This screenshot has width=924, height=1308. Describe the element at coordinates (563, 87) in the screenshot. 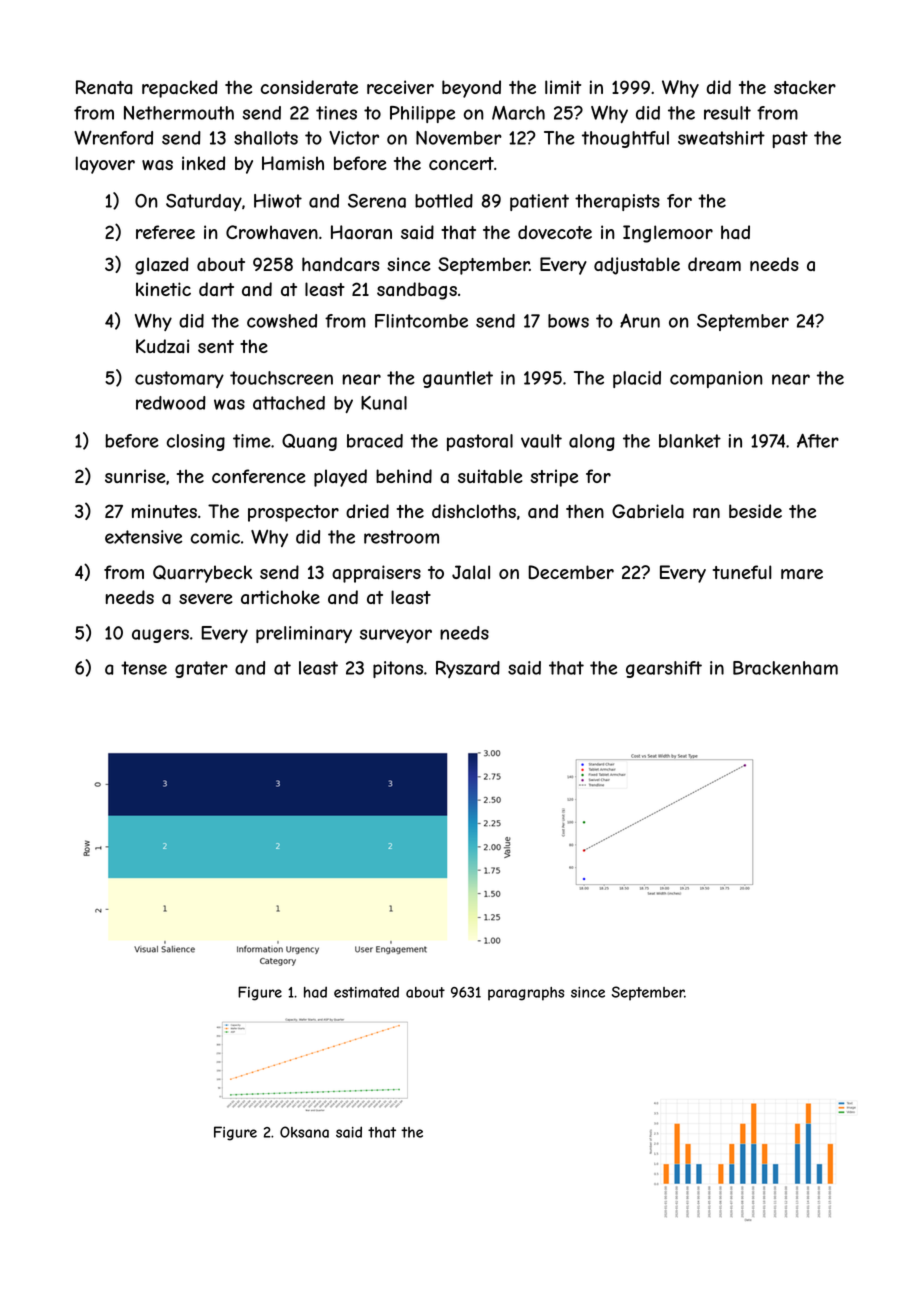

I see `limit` at that location.
